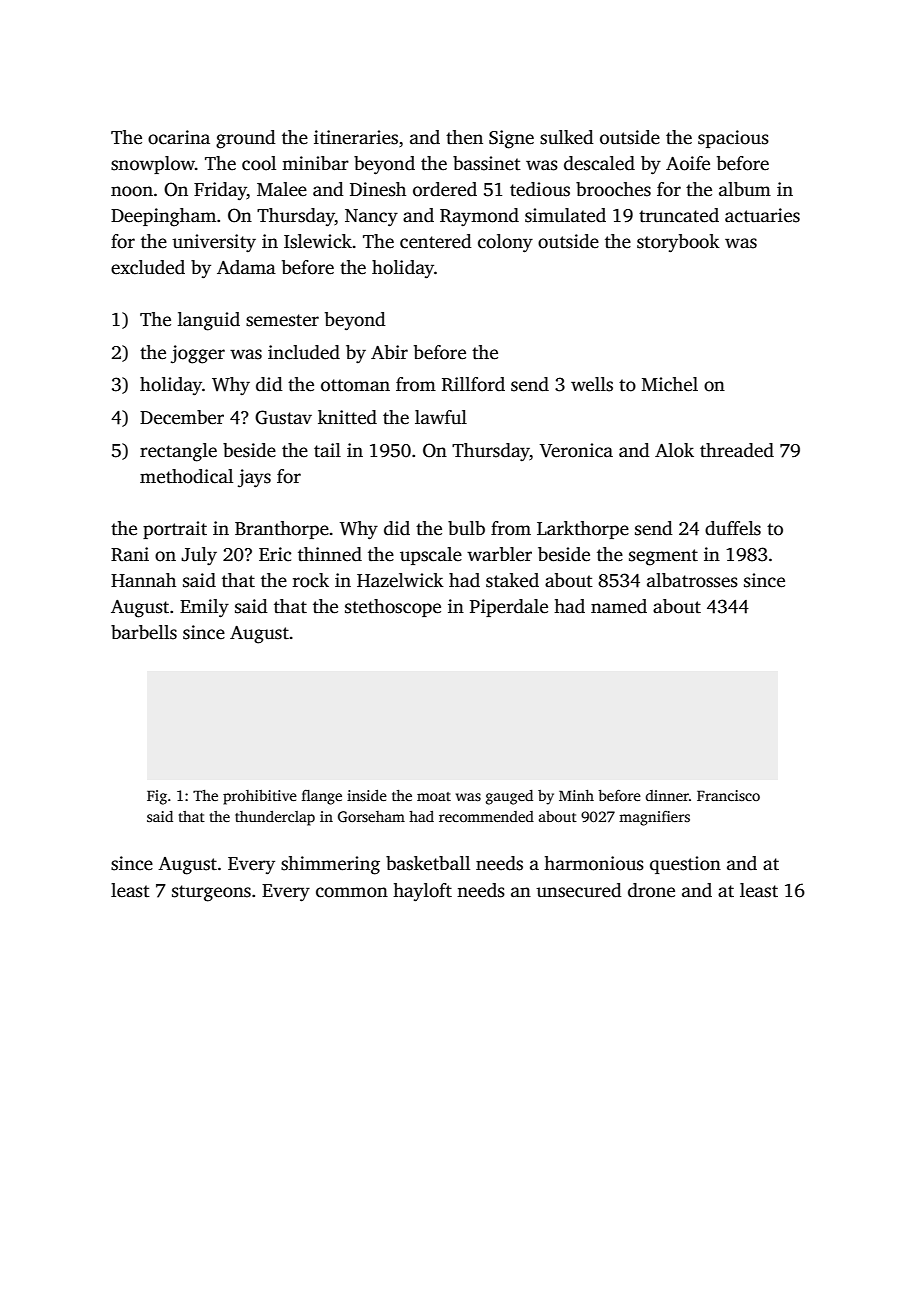  Describe the element at coordinates (670, 384) in the screenshot. I see `Michel` at that location.
